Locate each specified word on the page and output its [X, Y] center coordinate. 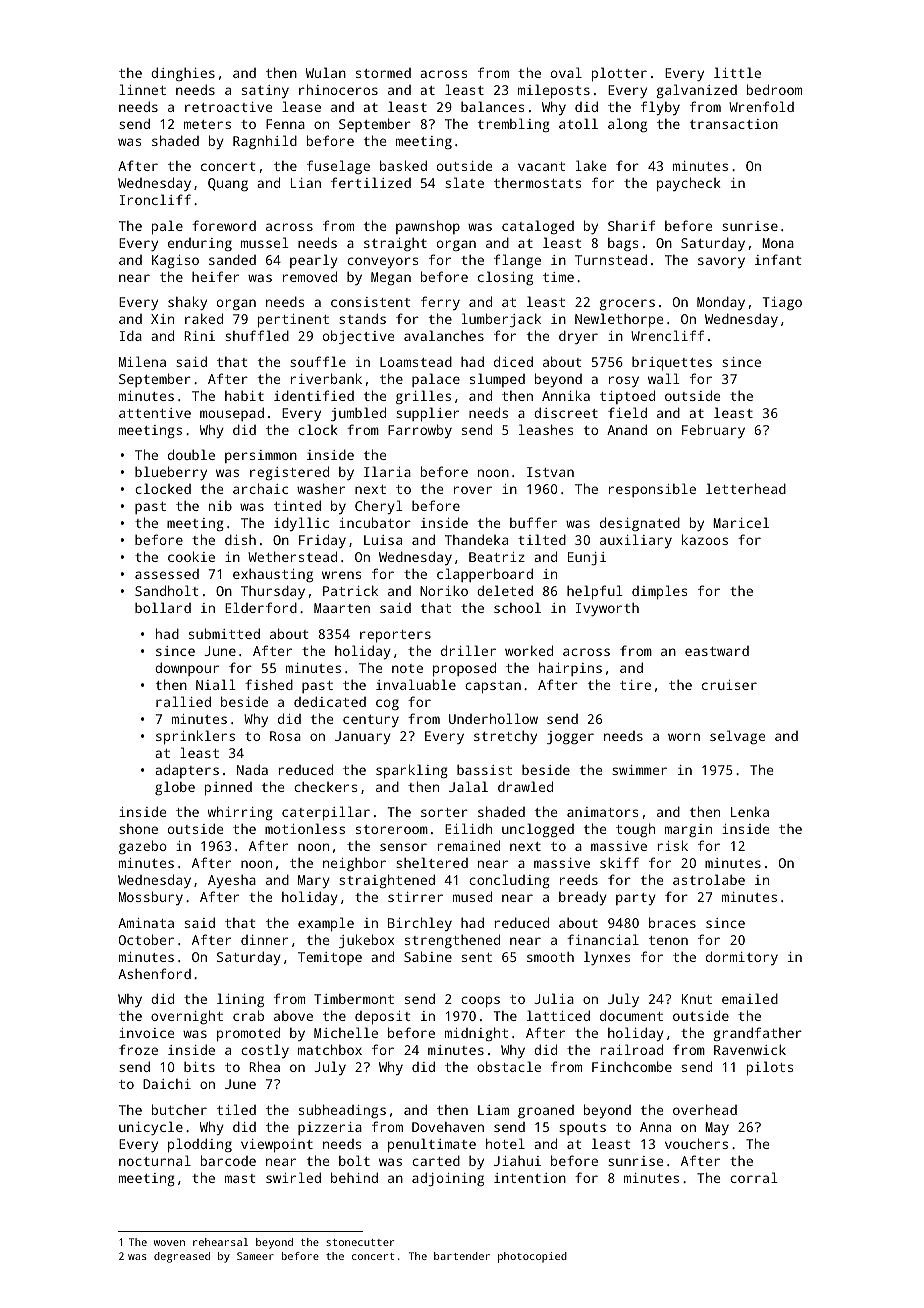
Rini [199, 336]
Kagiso [175, 261]
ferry [440, 303]
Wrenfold [761, 106]
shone [138, 829]
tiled [236, 1109]
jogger [570, 737]
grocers [627, 304]
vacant [541, 166]
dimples [659, 592]
